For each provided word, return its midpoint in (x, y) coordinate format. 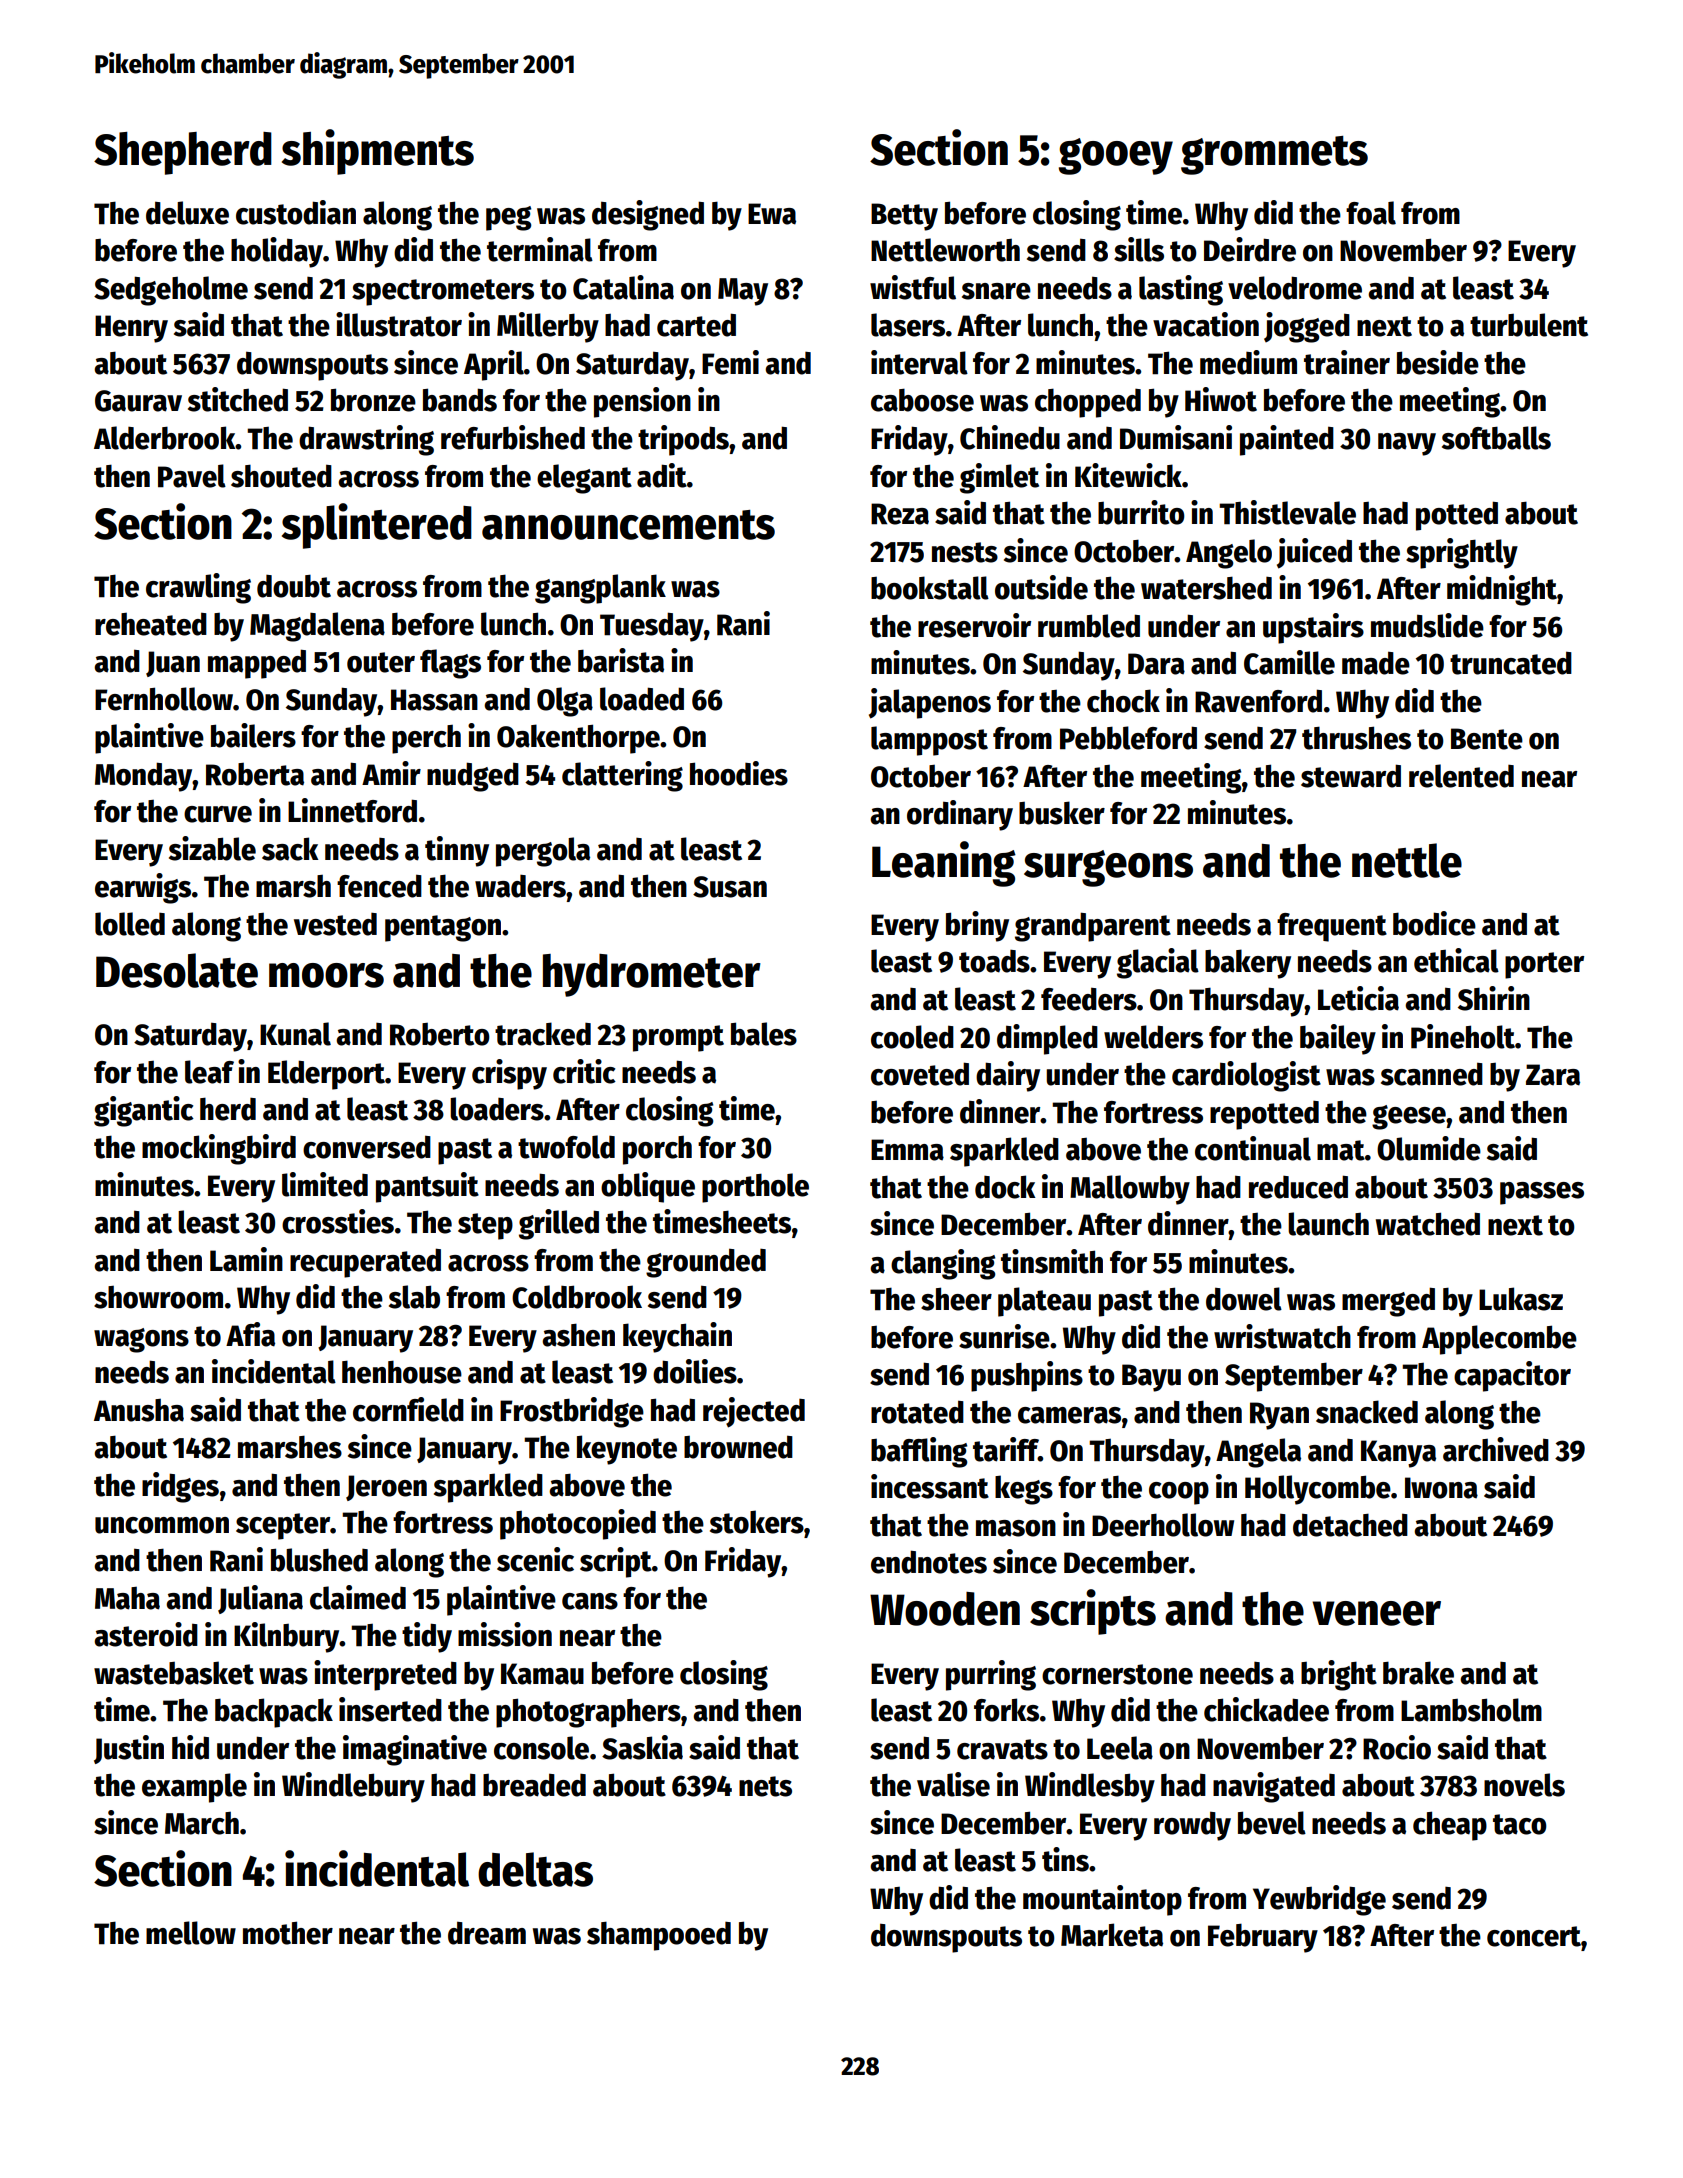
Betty (904, 217)
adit (662, 475)
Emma (907, 1150)
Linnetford (352, 810)
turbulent (1529, 325)
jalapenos (930, 703)
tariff (1006, 1449)
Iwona (1441, 1488)
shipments (378, 152)
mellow (191, 1933)
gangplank (600, 589)
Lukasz (1521, 1299)
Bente (1487, 739)
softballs (1496, 438)
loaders (497, 1109)
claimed (358, 1597)
